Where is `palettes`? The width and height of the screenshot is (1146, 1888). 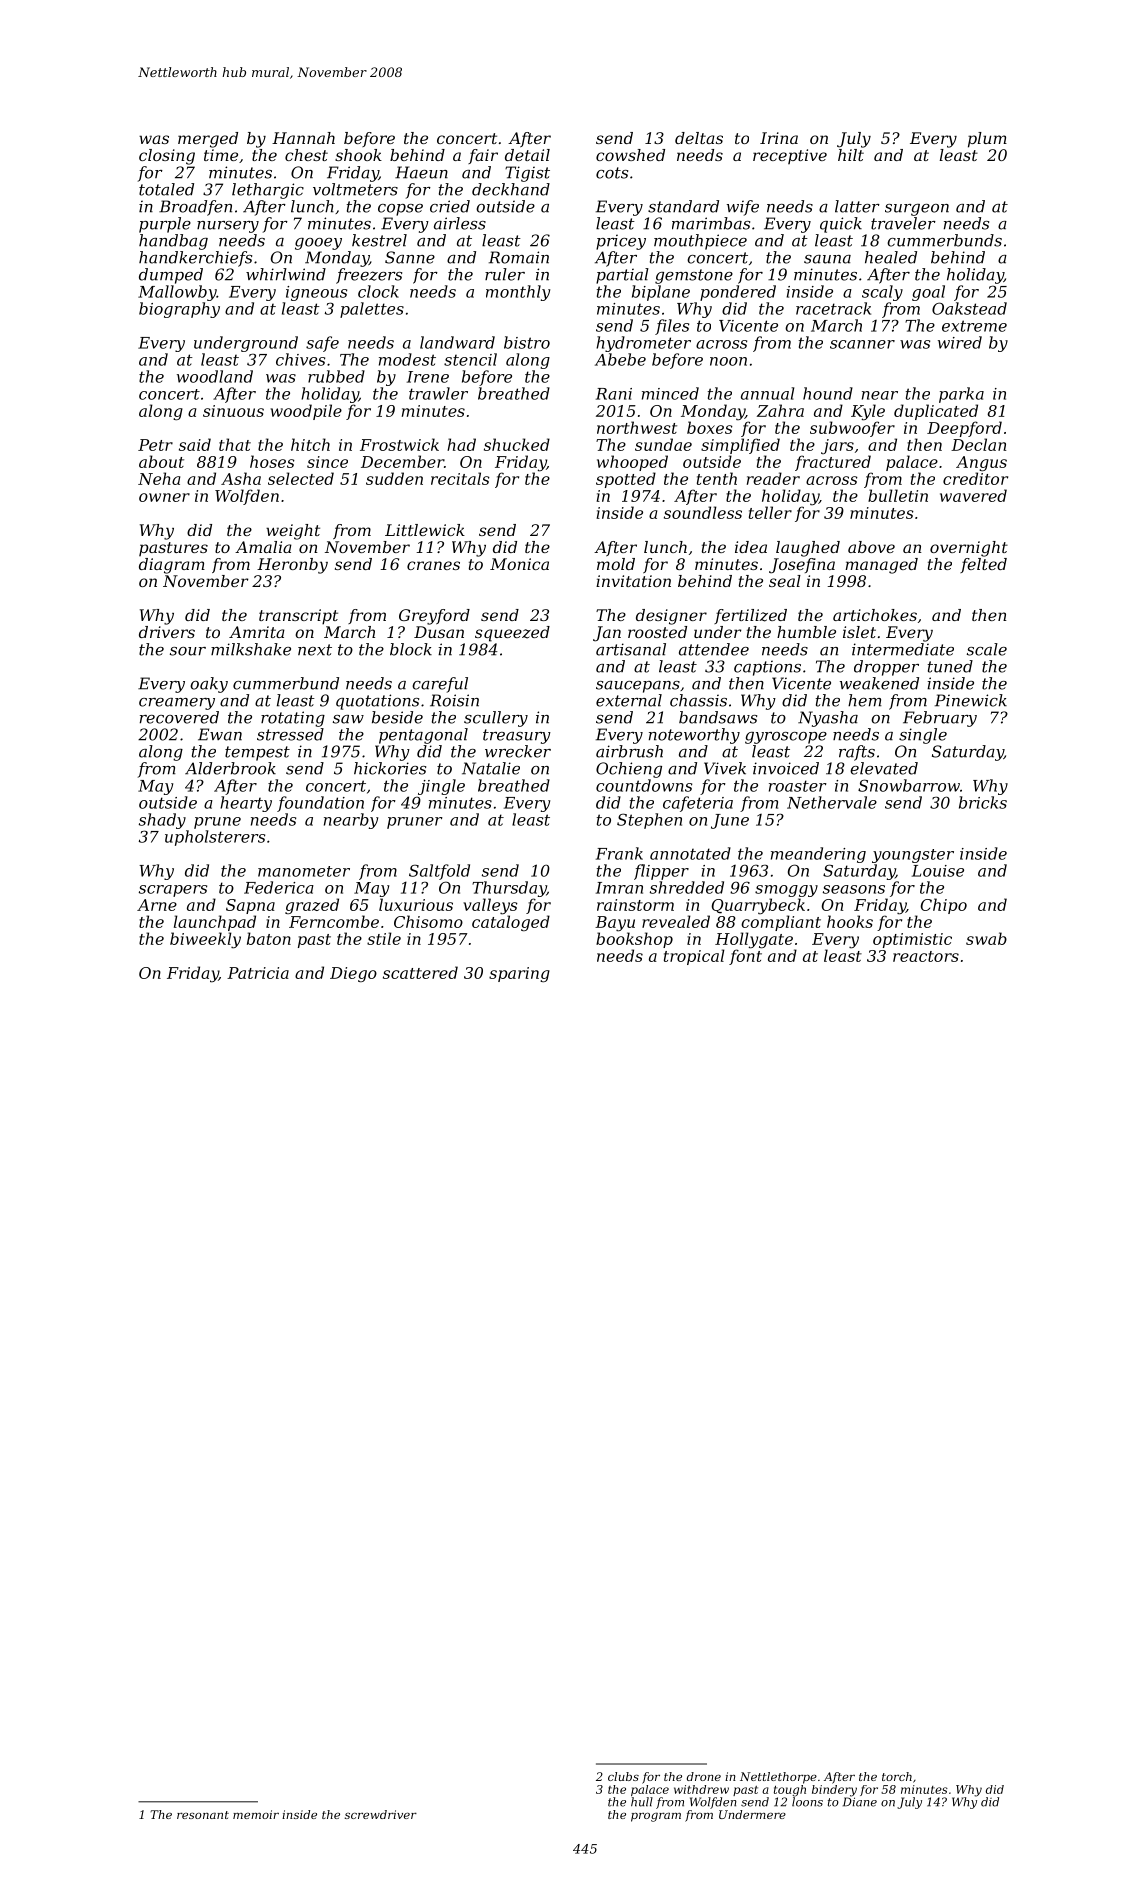 palettes is located at coordinates (372, 310).
